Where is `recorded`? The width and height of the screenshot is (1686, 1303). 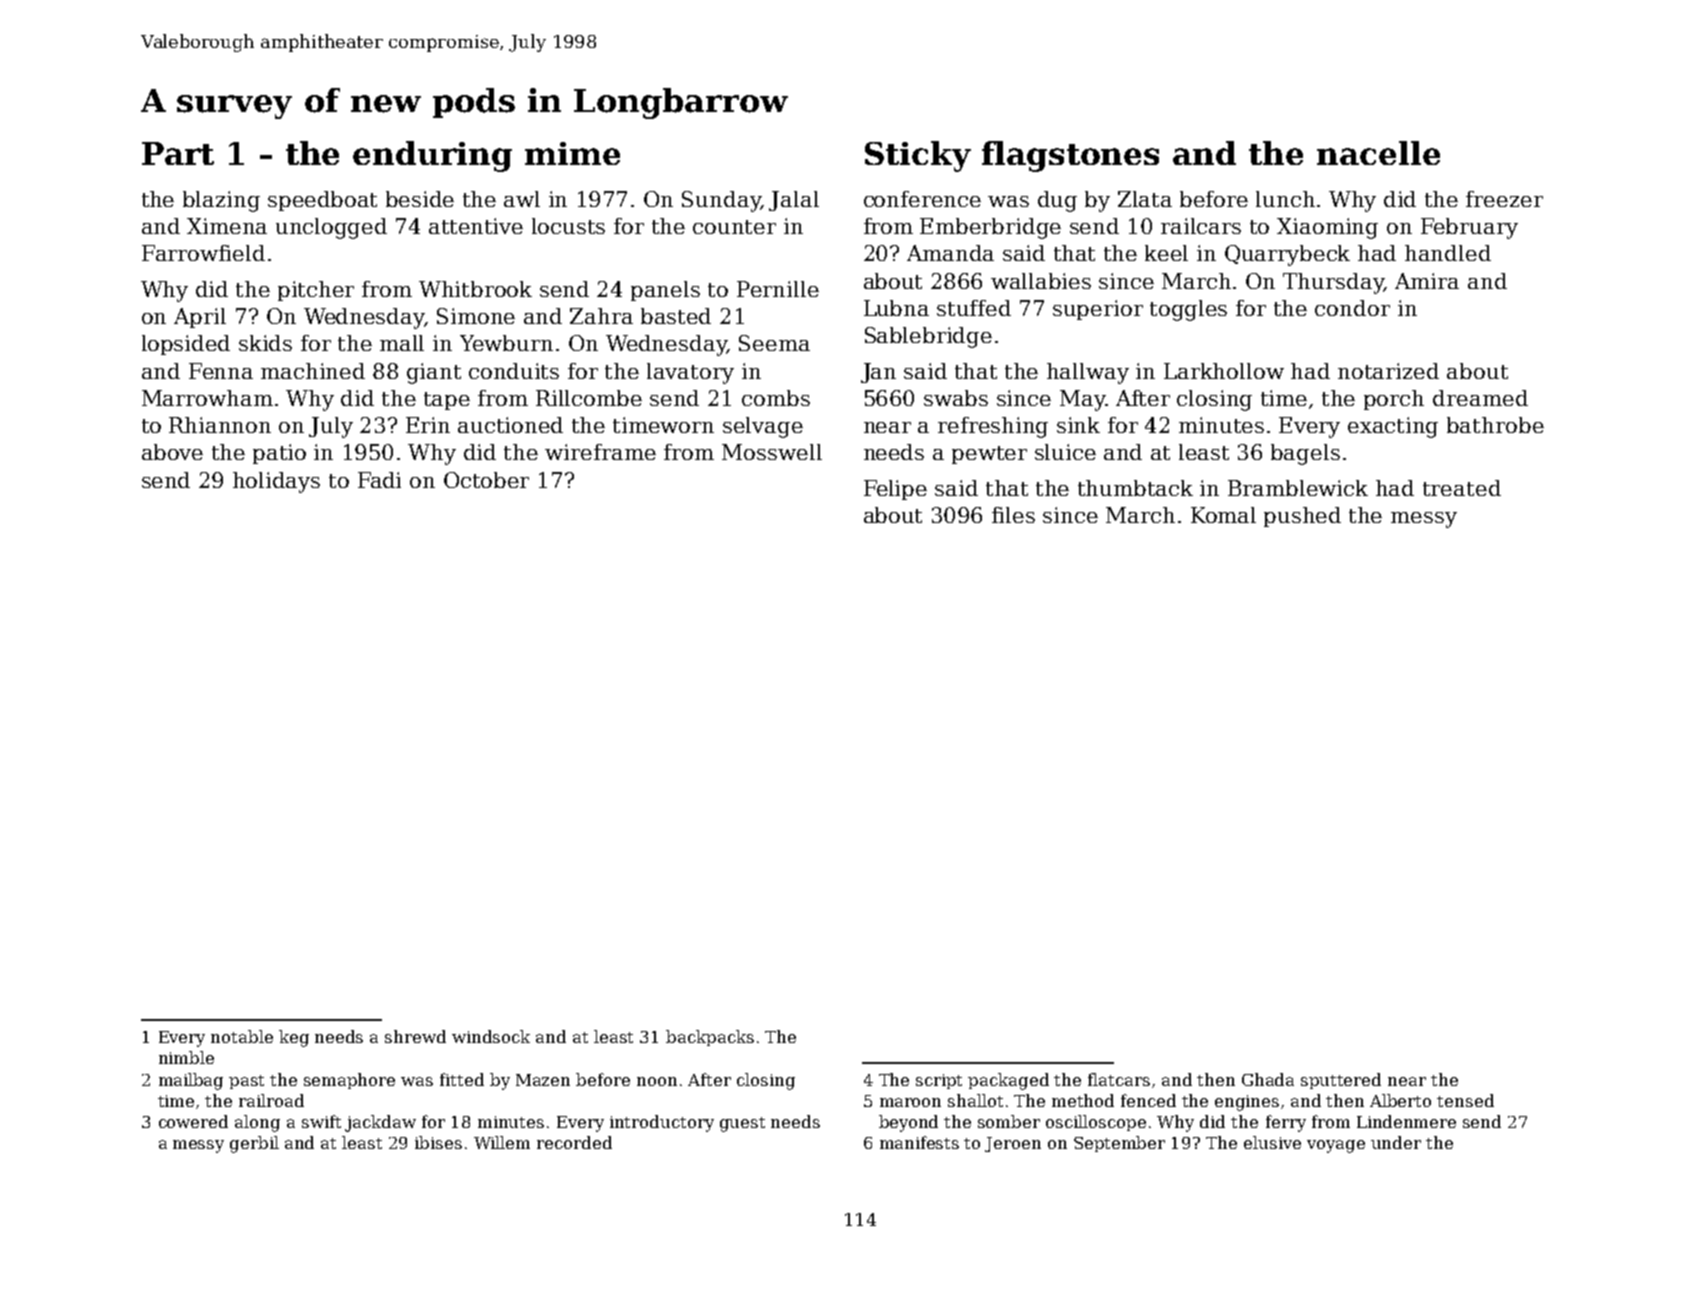
recorded is located at coordinates (574, 1142).
